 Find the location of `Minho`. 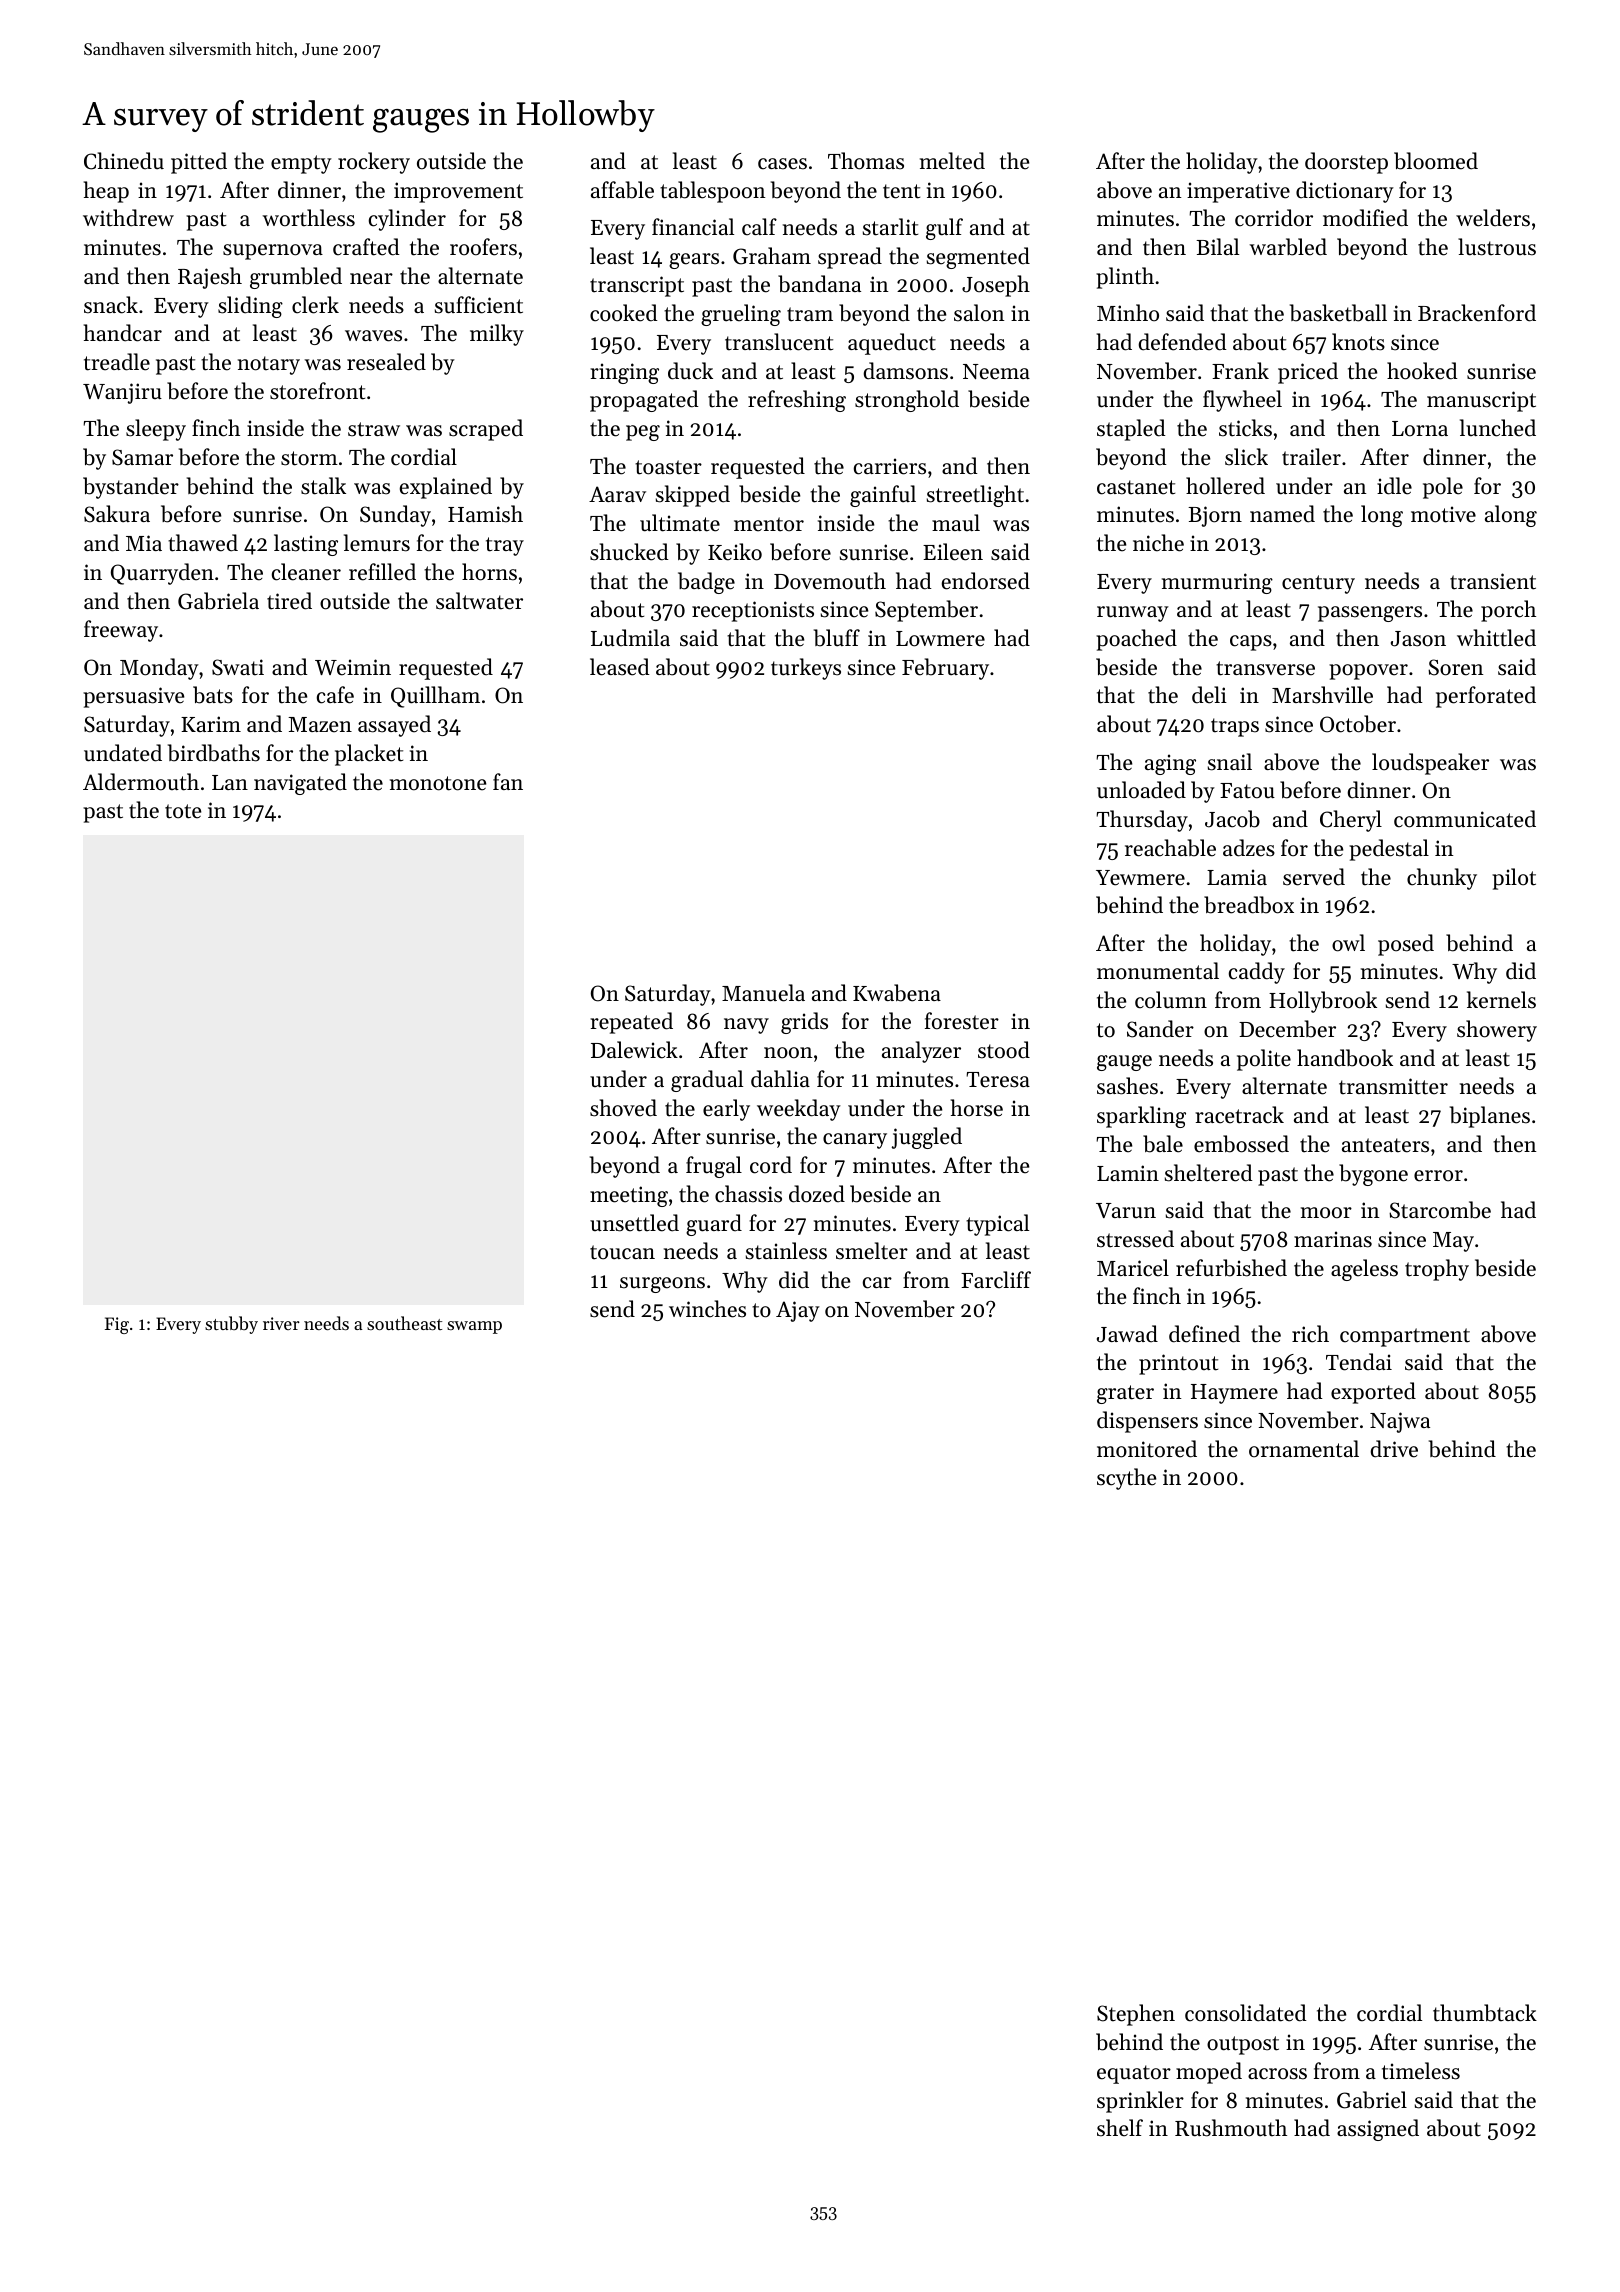

Minho is located at coordinates (1128, 313).
